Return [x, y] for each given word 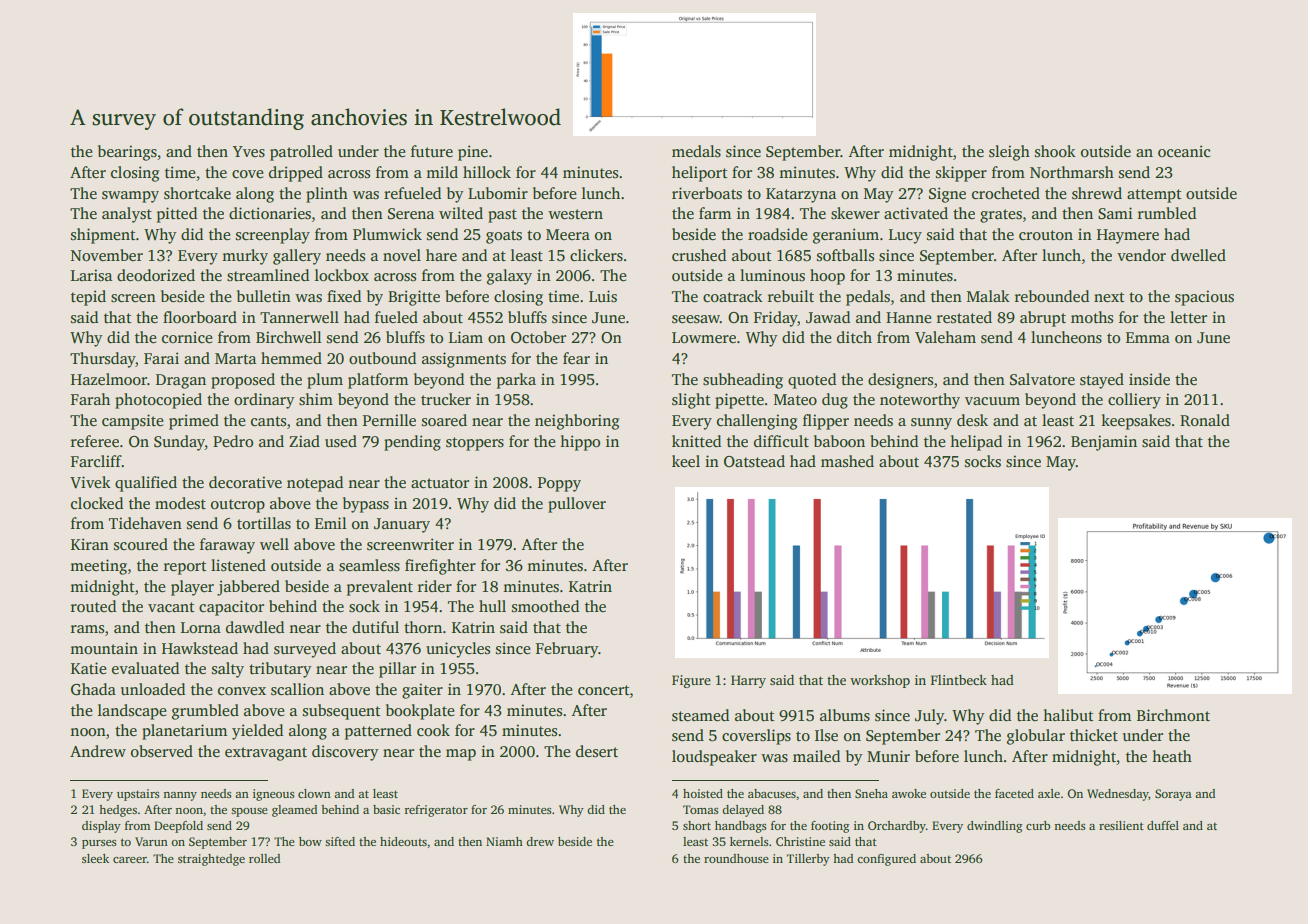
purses [99, 844]
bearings [127, 153]
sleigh [1009, 153]
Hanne [909, 317]
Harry [748, 681]
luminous [772, 275]
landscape [132, 712]
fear [576, 358]
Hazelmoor [109, 379]
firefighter [440, 567]
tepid [88, 298]
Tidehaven [145, 523]
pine [473, 153]
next [1109, 297]
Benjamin [1104, 443]
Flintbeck [959, 680]
